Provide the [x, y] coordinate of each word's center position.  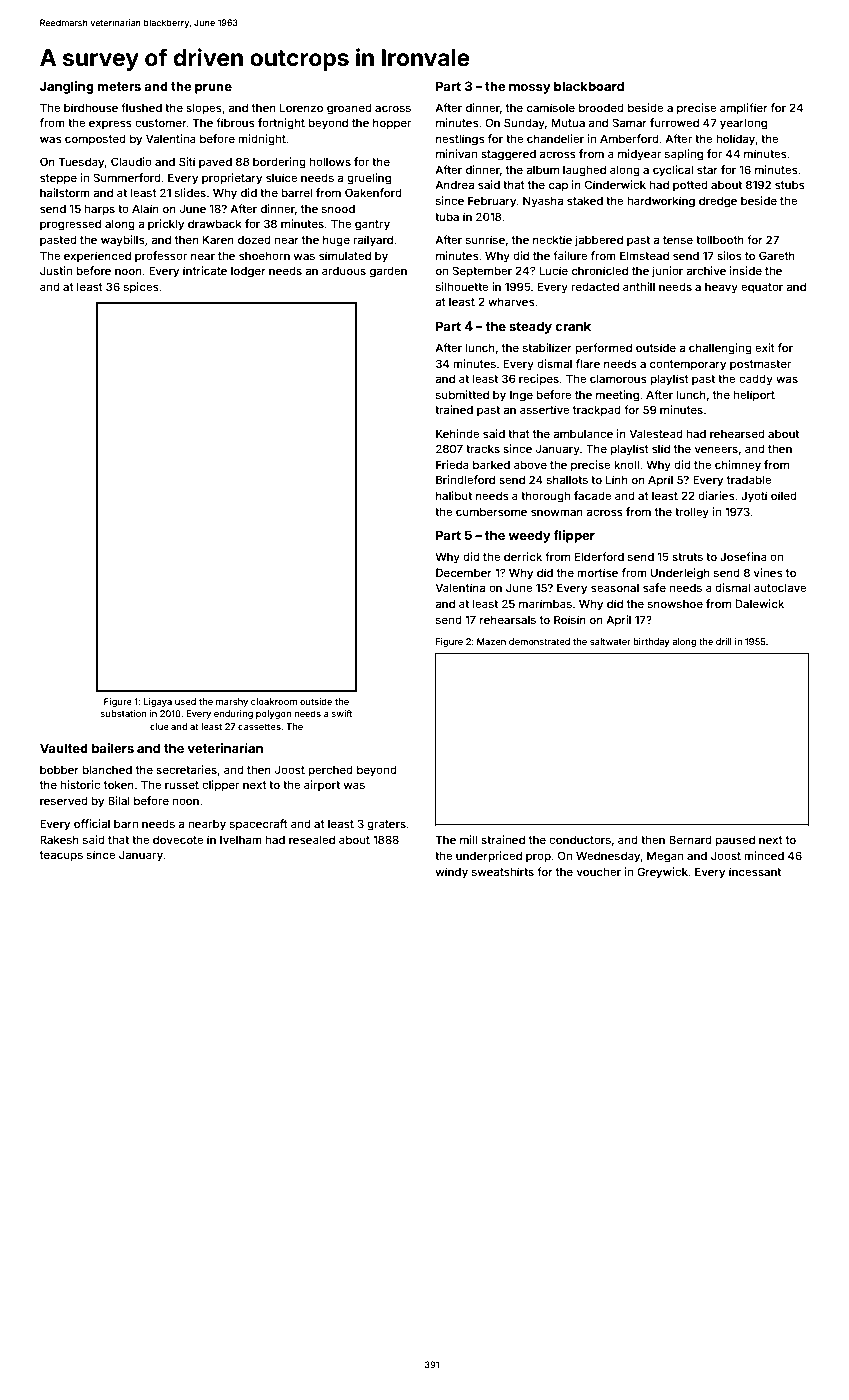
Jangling [67, 87]
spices [141, 288]
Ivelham [241, 839]
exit [765, 347]
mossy [530, 89]
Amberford [629, 138]
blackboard [589, 86]
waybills [123, 241]
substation [124, 713]
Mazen [491, 641]
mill [469, 839]
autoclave [780, 587]
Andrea [454, 184]
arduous [344, 271]
